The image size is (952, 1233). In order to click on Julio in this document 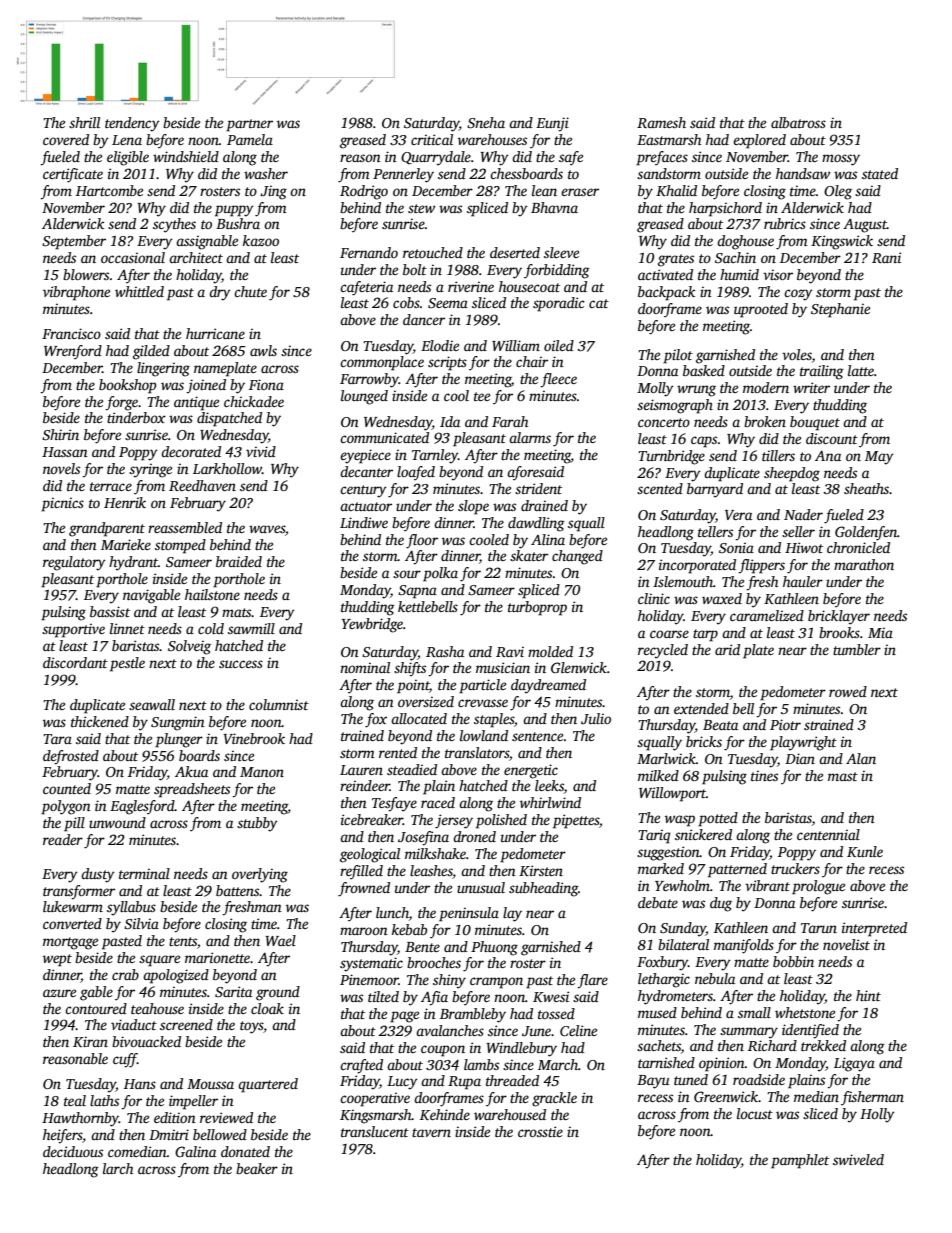, I will do `click(596, 718)`.
